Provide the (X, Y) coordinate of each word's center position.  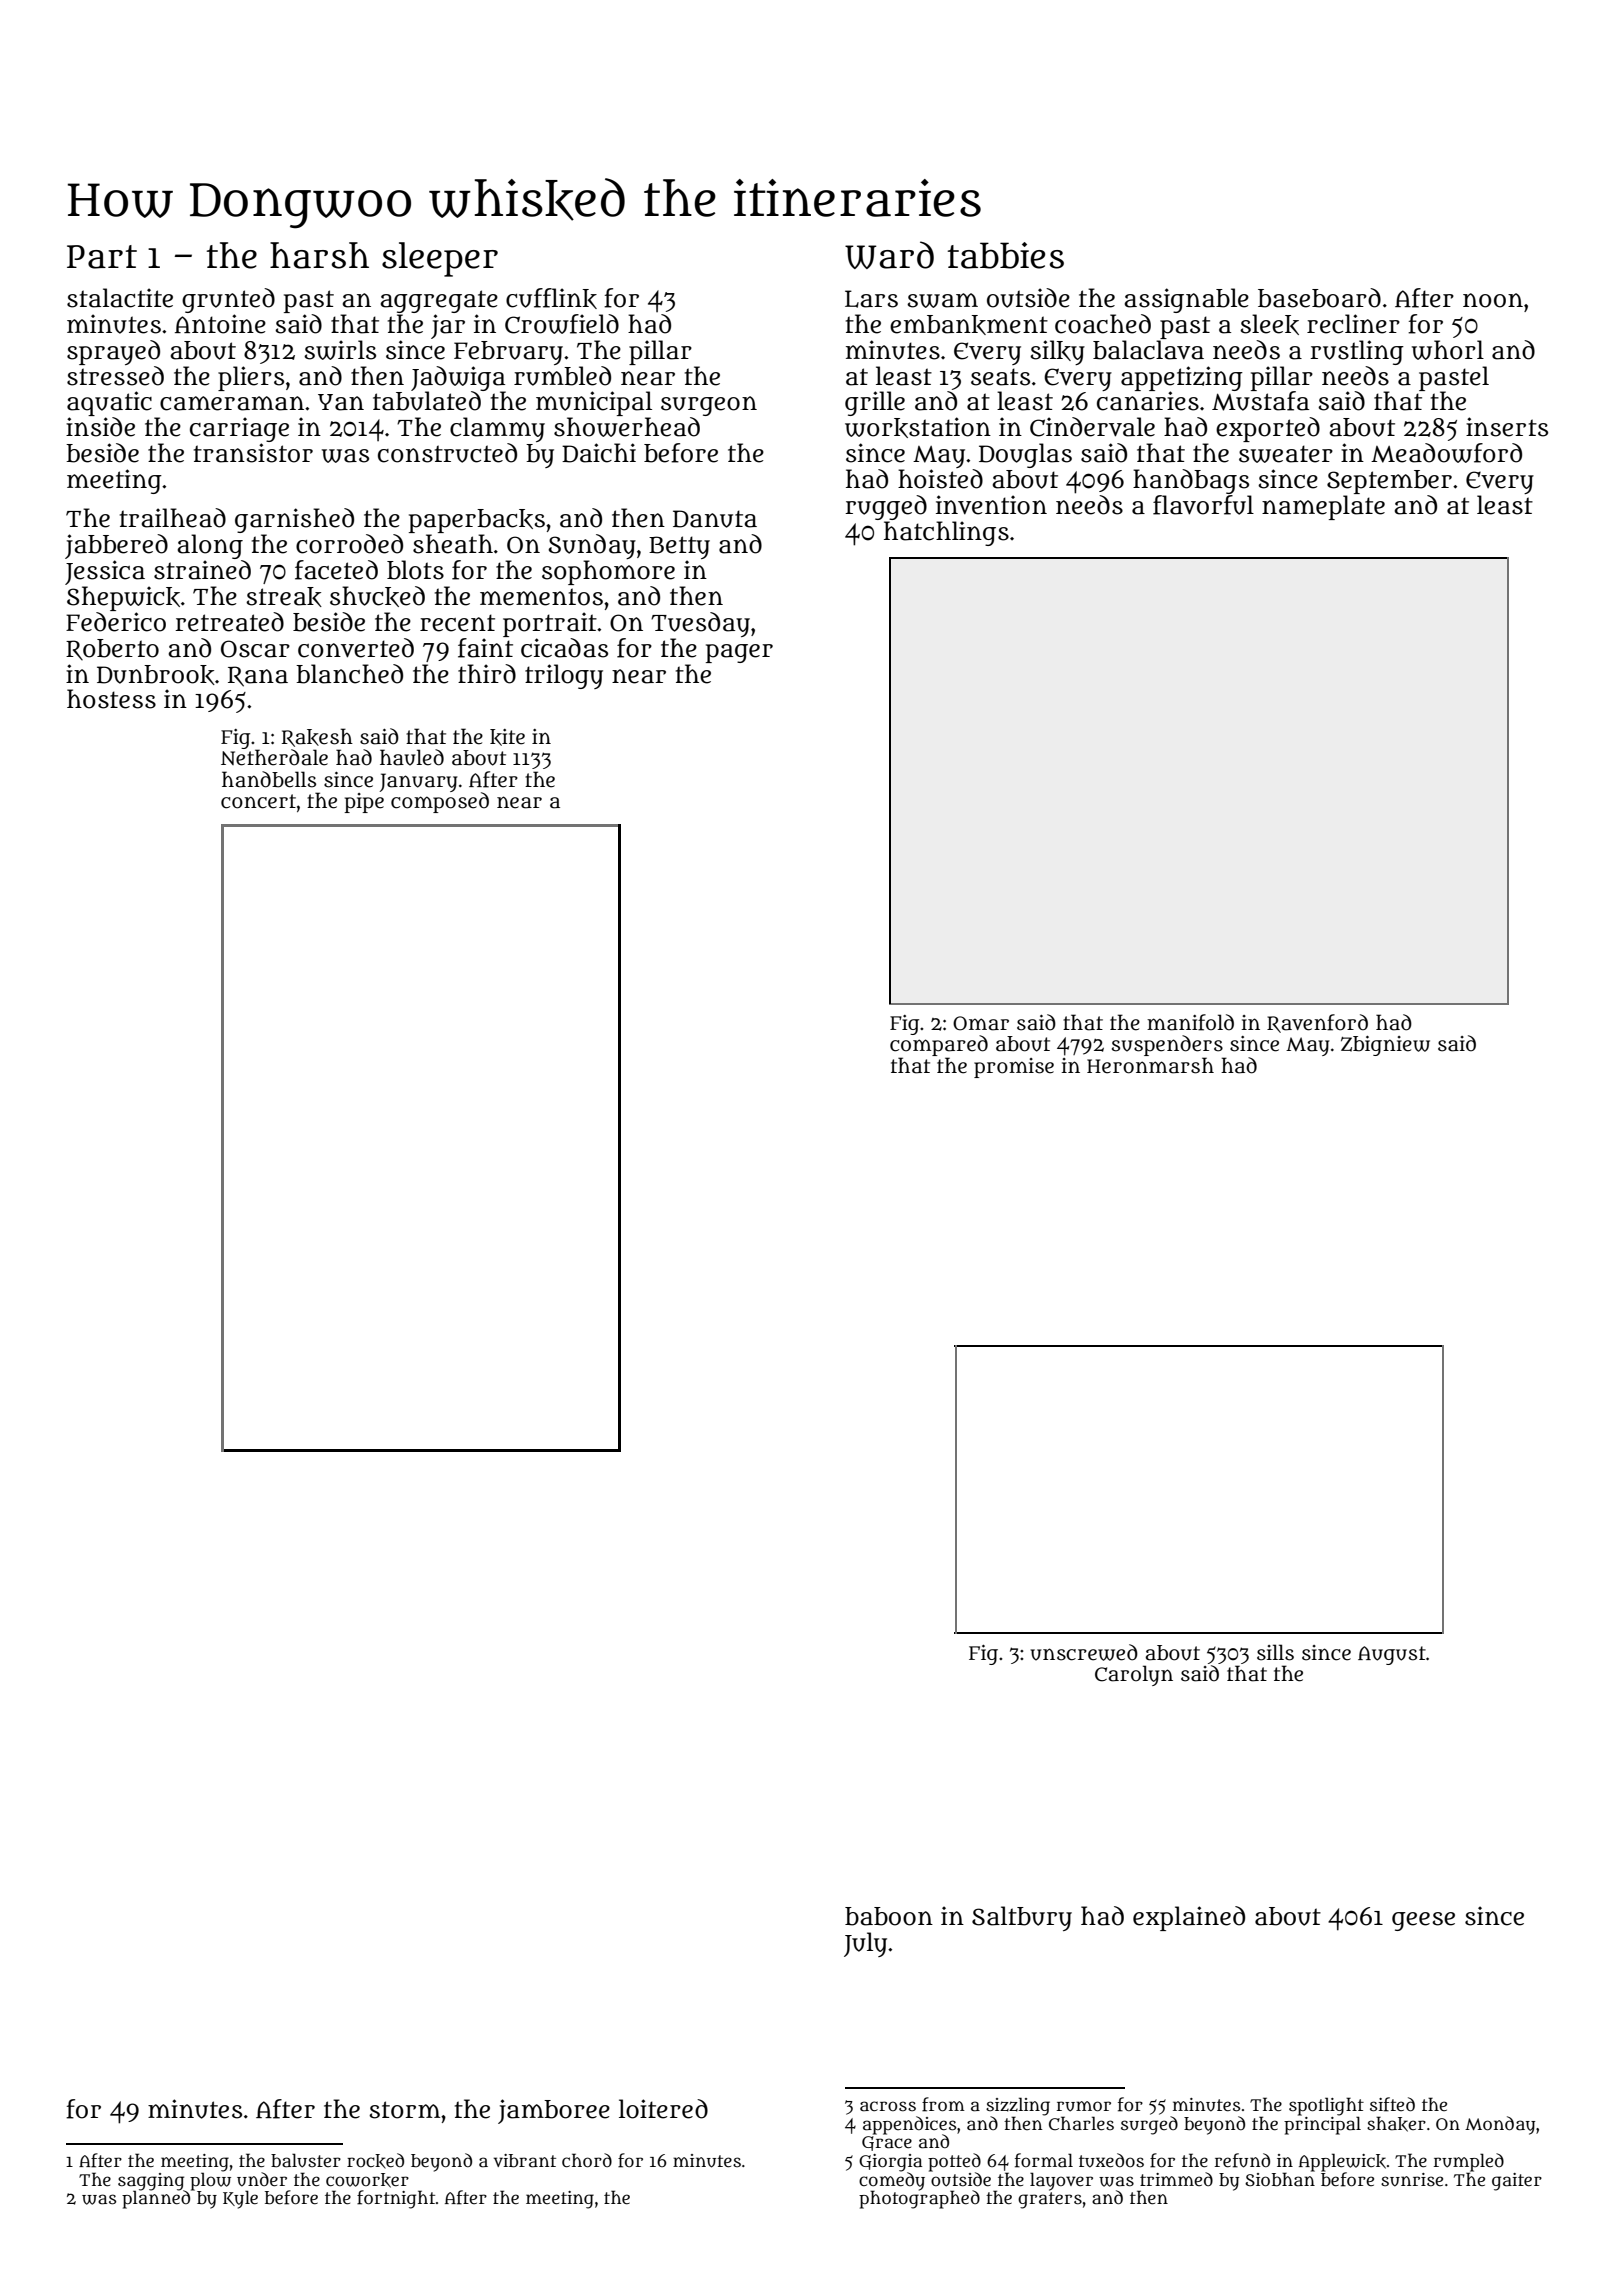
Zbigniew (1385, 1046)
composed (440, 802)
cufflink (551, 298)
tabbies (1006, 255)
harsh (319, 255)
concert (258, 801)
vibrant (525, 2161)
